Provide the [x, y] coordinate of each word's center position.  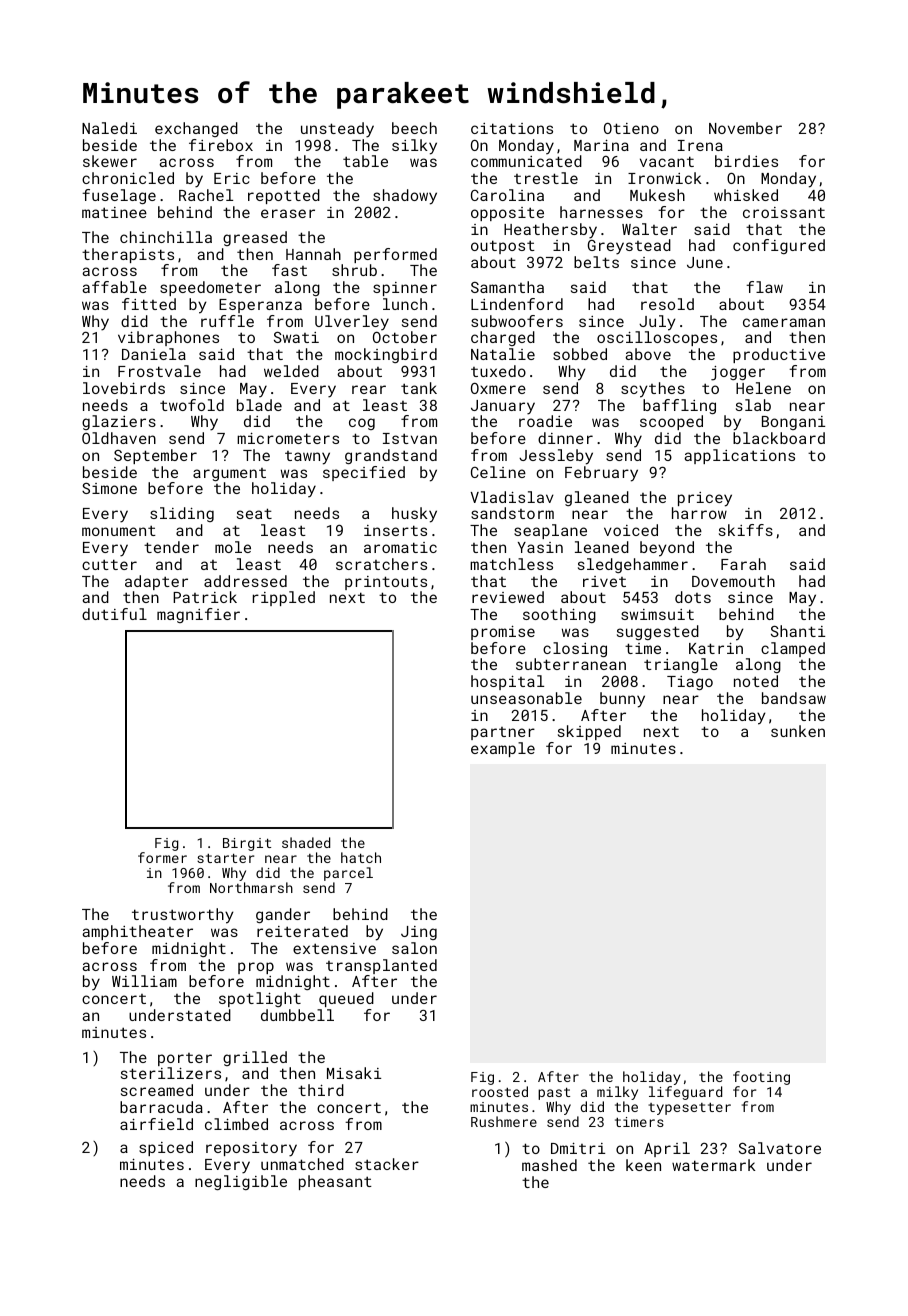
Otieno [631, 128]
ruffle [227, 321]
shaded [306, 842]
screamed [157, 1090]
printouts [386, 583]
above [648, 354]
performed [395, 255]
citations [512, 128]
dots [693, 597]
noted [756, 681]
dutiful [114, 614]
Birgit [247, 844]
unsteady [337, 130]
